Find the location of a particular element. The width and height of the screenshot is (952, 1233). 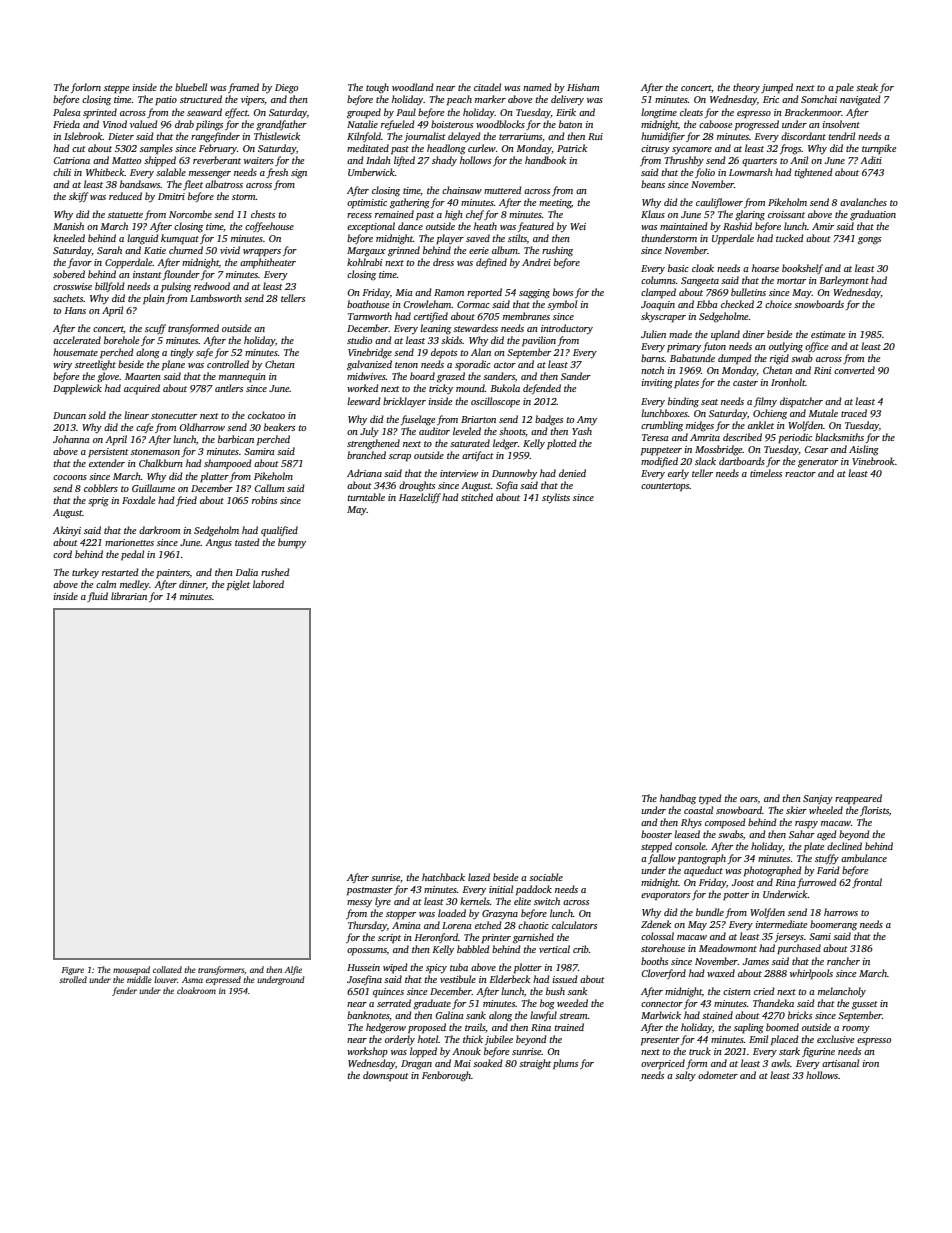

expressed is located at coordinates (223, 980).
